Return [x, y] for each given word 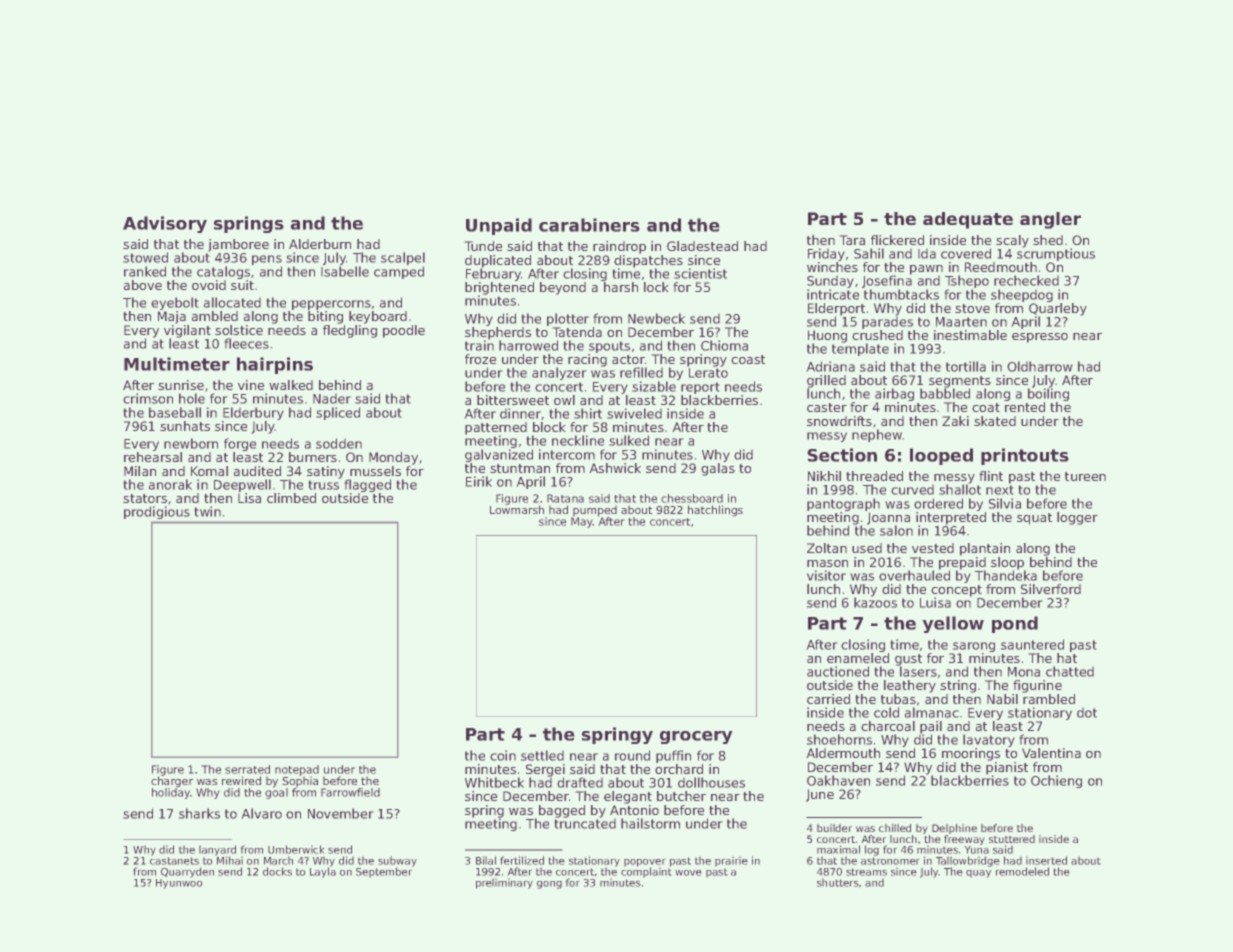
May [582, 522]
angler [1050, 220]
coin [503, 755]
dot [1087, 713]
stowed [145, 257]
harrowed [528, 345]
